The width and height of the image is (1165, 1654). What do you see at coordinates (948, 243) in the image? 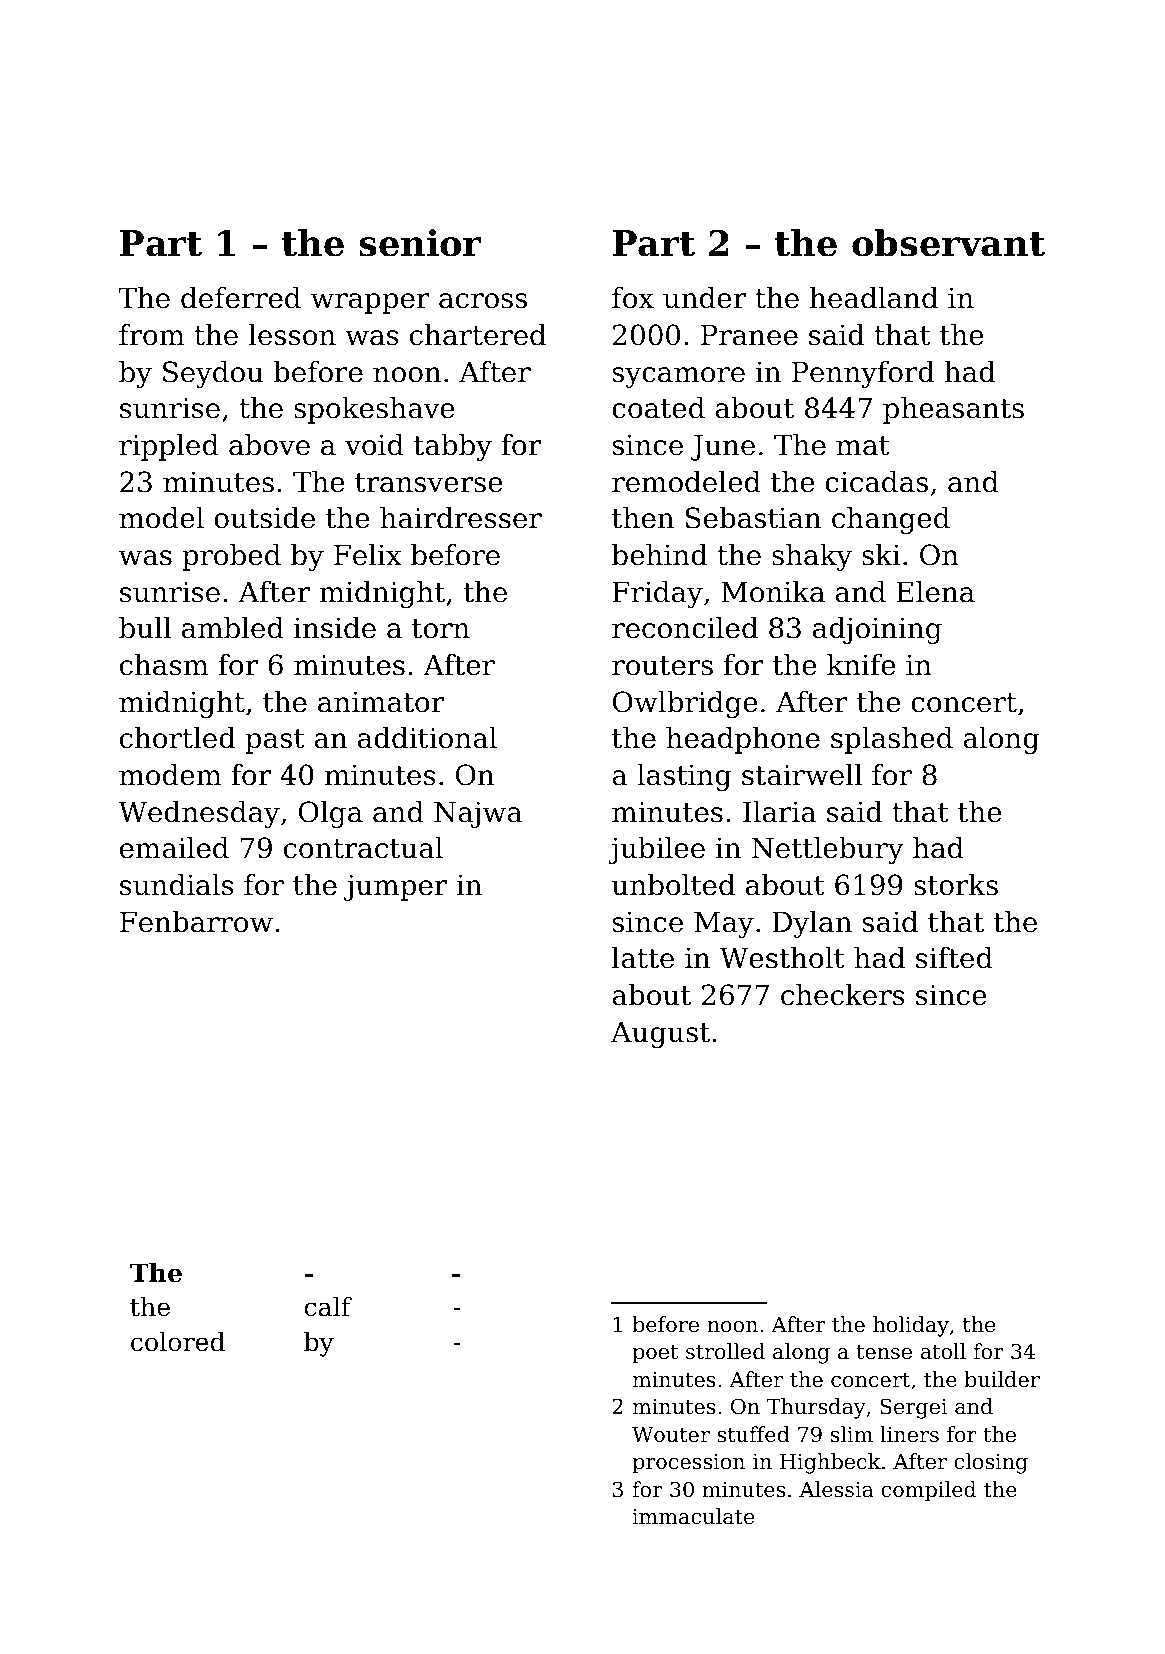
I see `observant` at bounding box center [948, 243].
